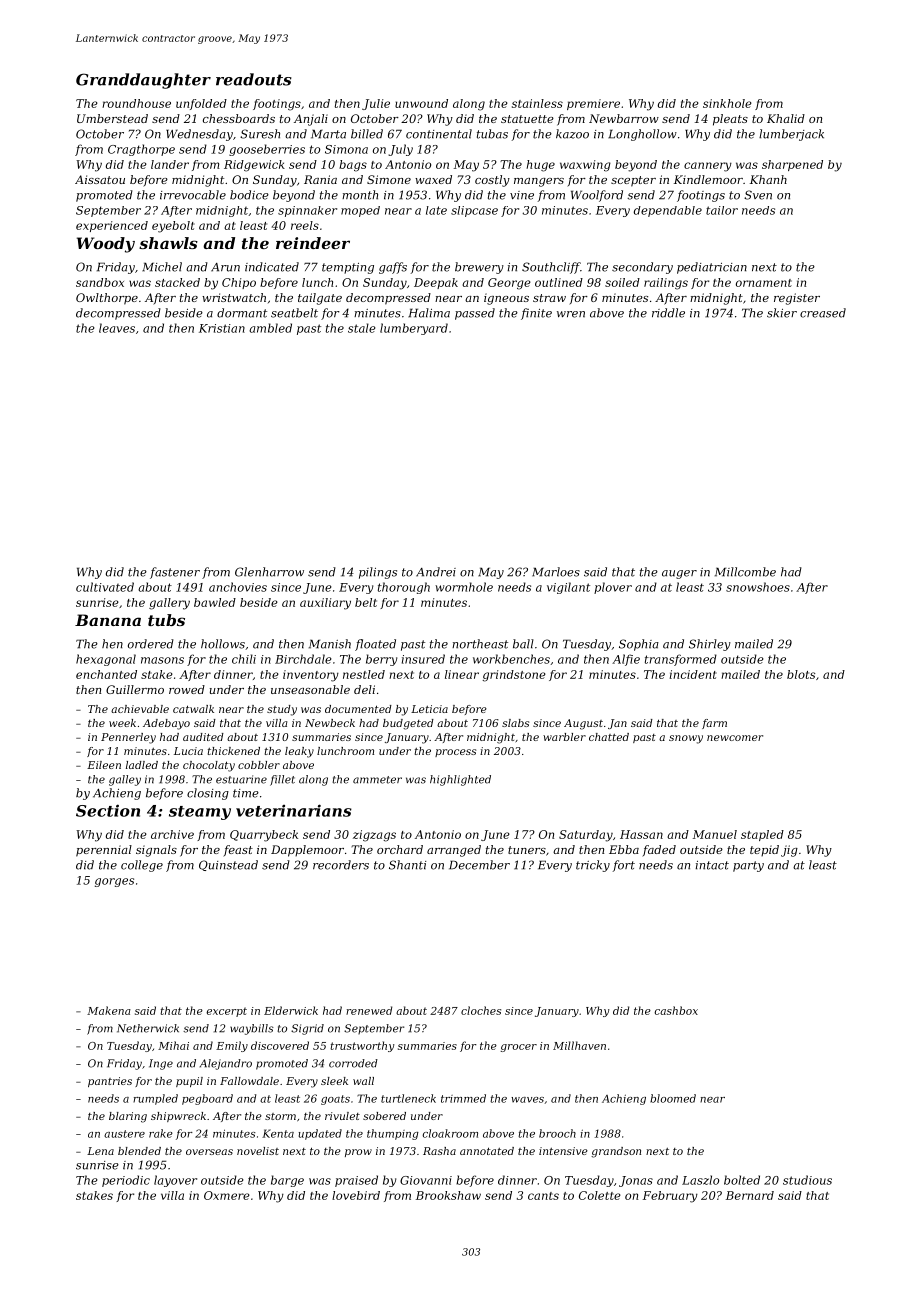 The image size is (924, 1308). Describe the element at coordinates (227, 1195) in the screenshot. I see `Oxmere` at that location.
